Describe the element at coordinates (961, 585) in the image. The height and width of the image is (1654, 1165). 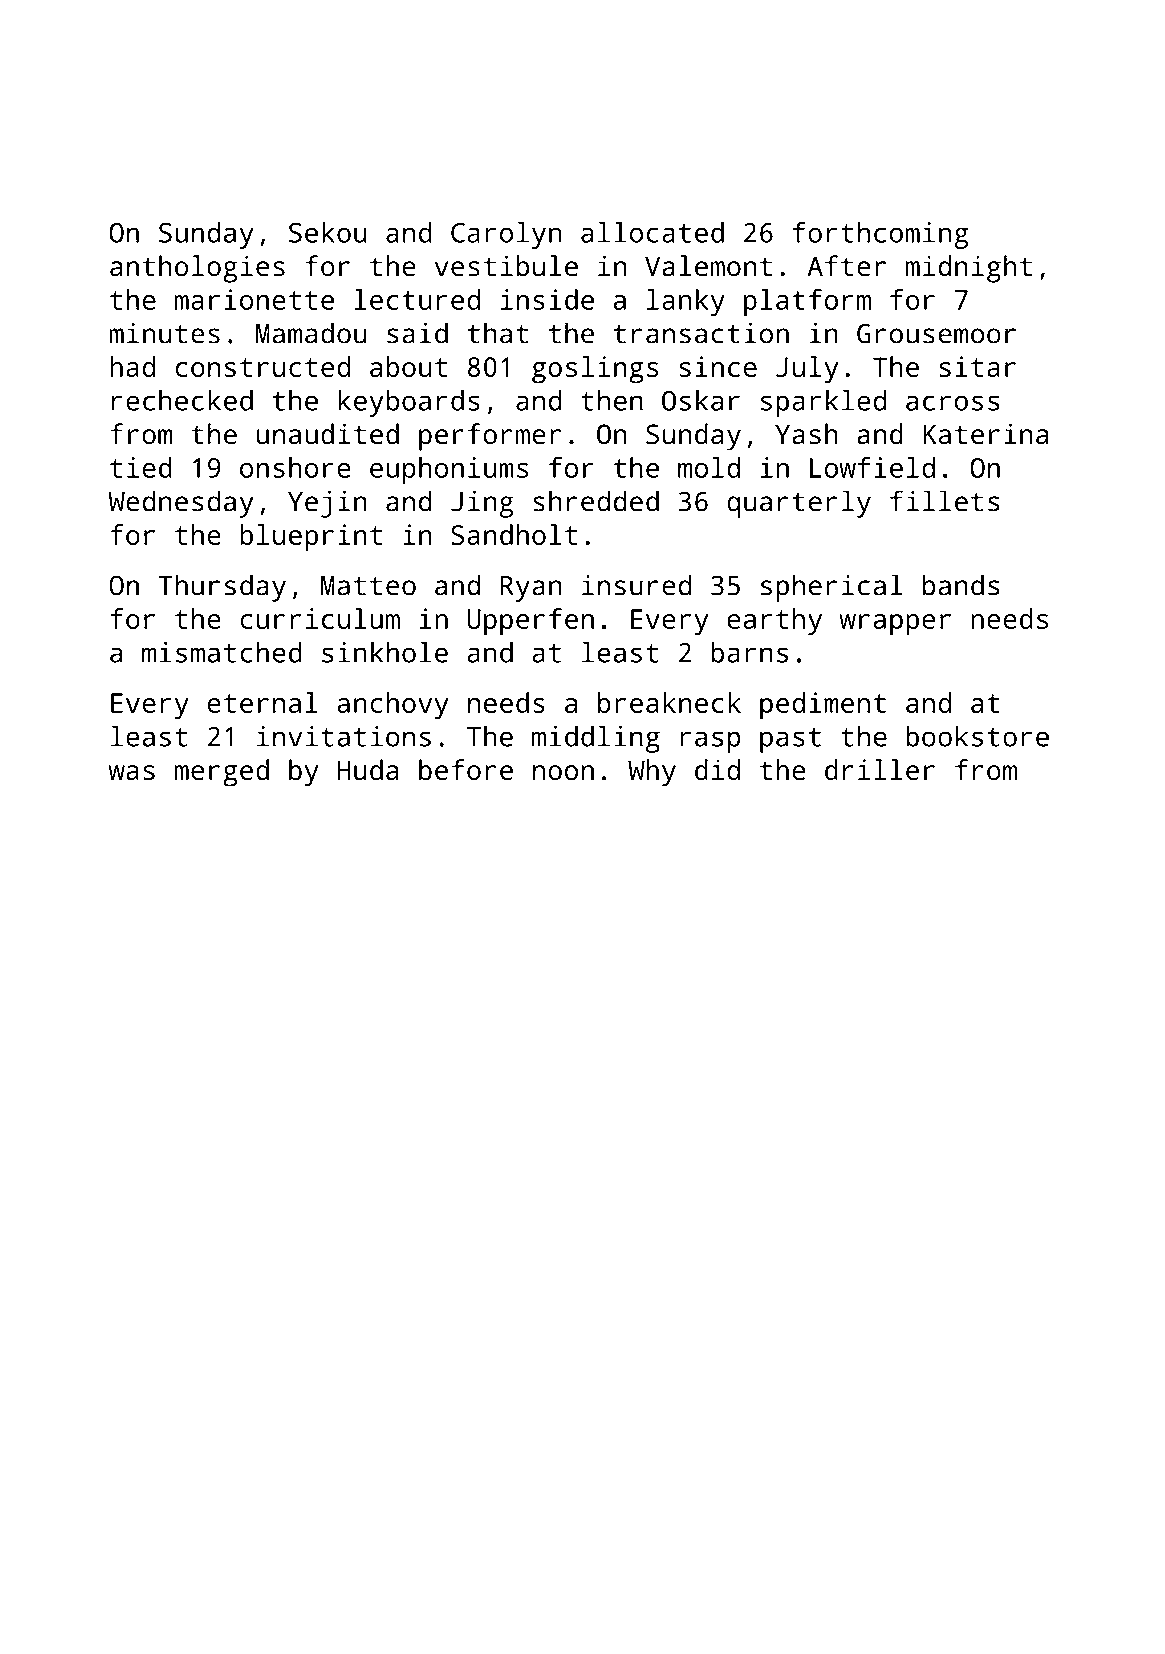
I see `bands` at that location.
